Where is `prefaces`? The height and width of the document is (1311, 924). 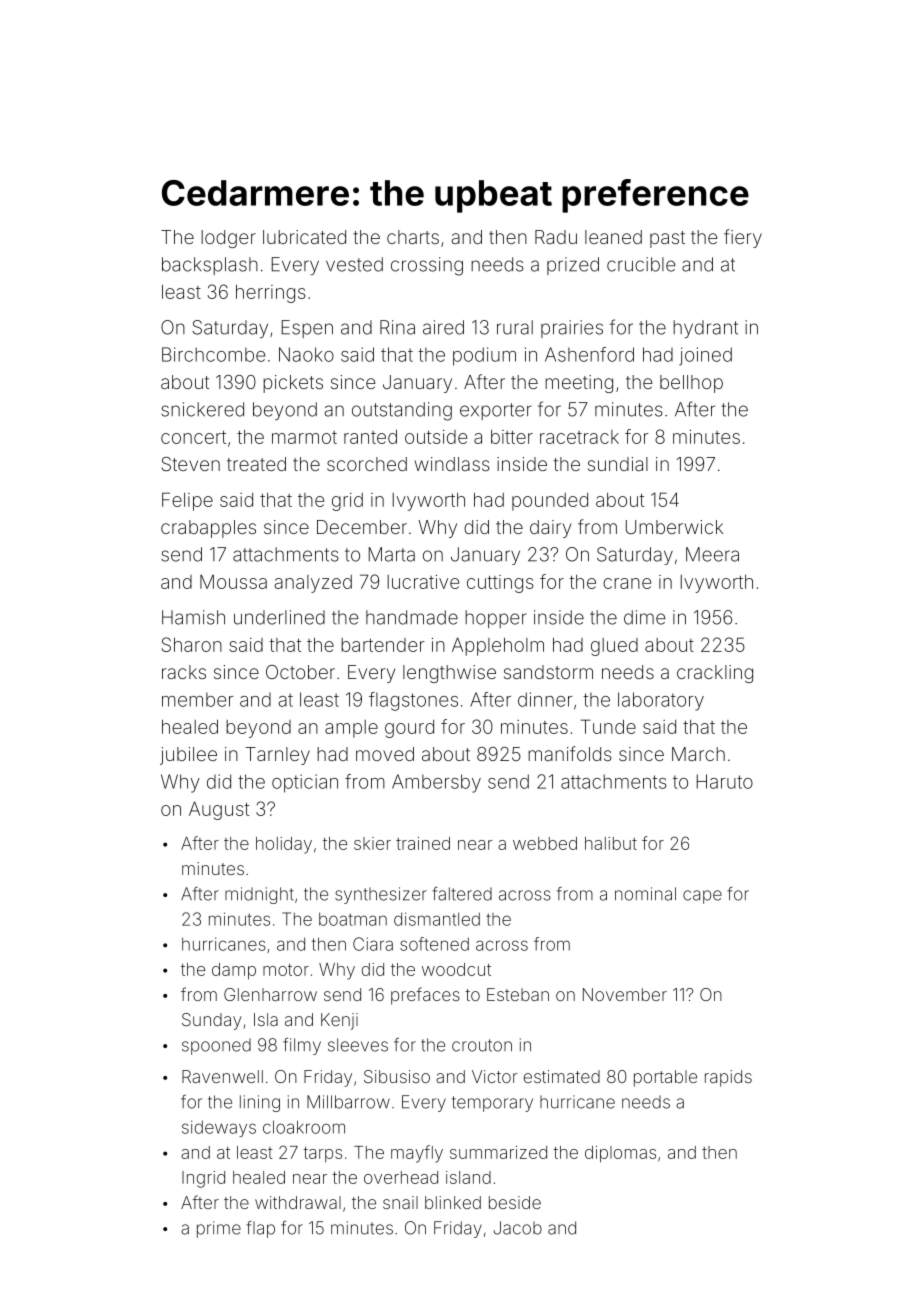 prefaces is located at coordinates (425, 996).
